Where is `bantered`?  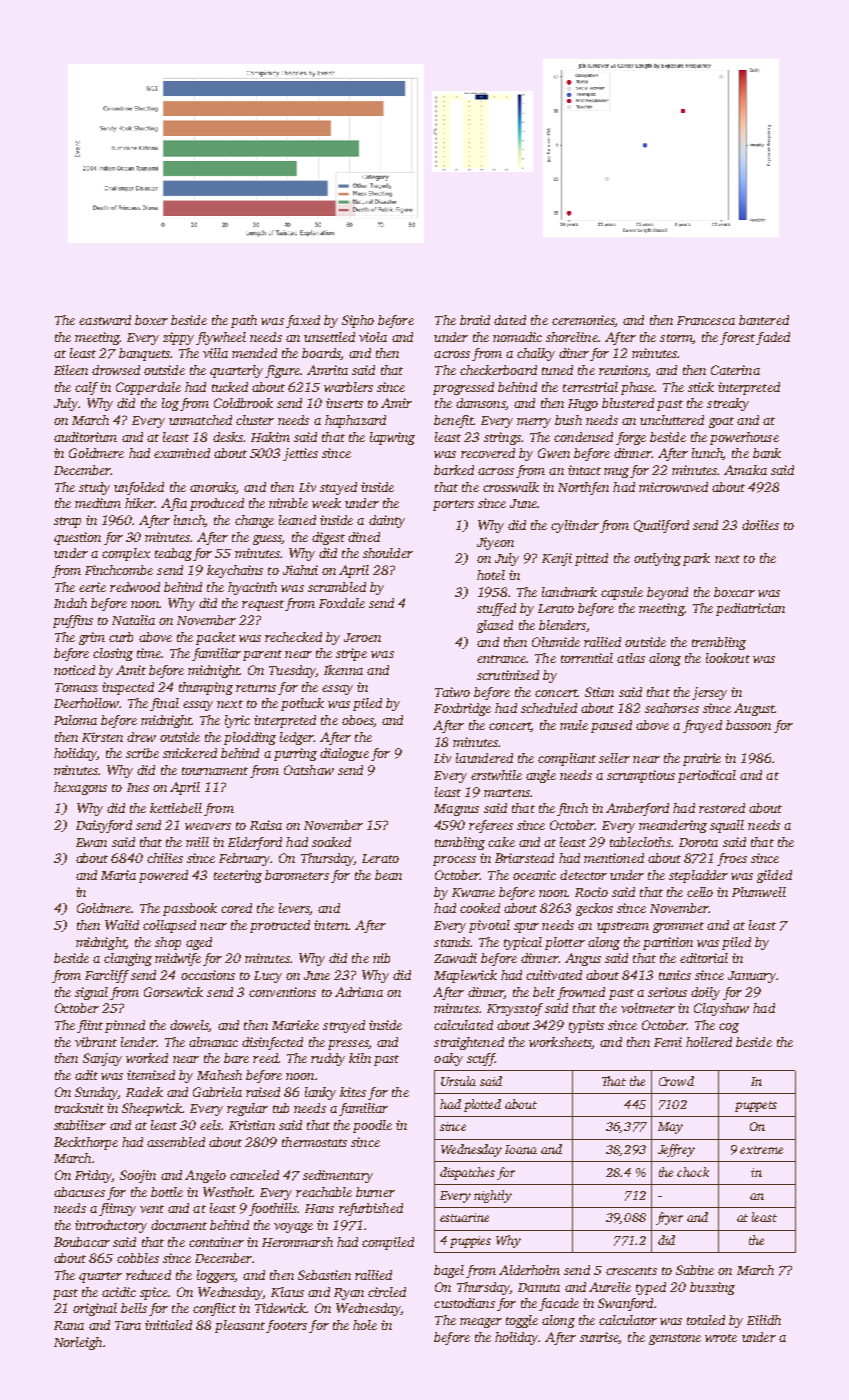
bantered is located at coordinates (764, 320).
